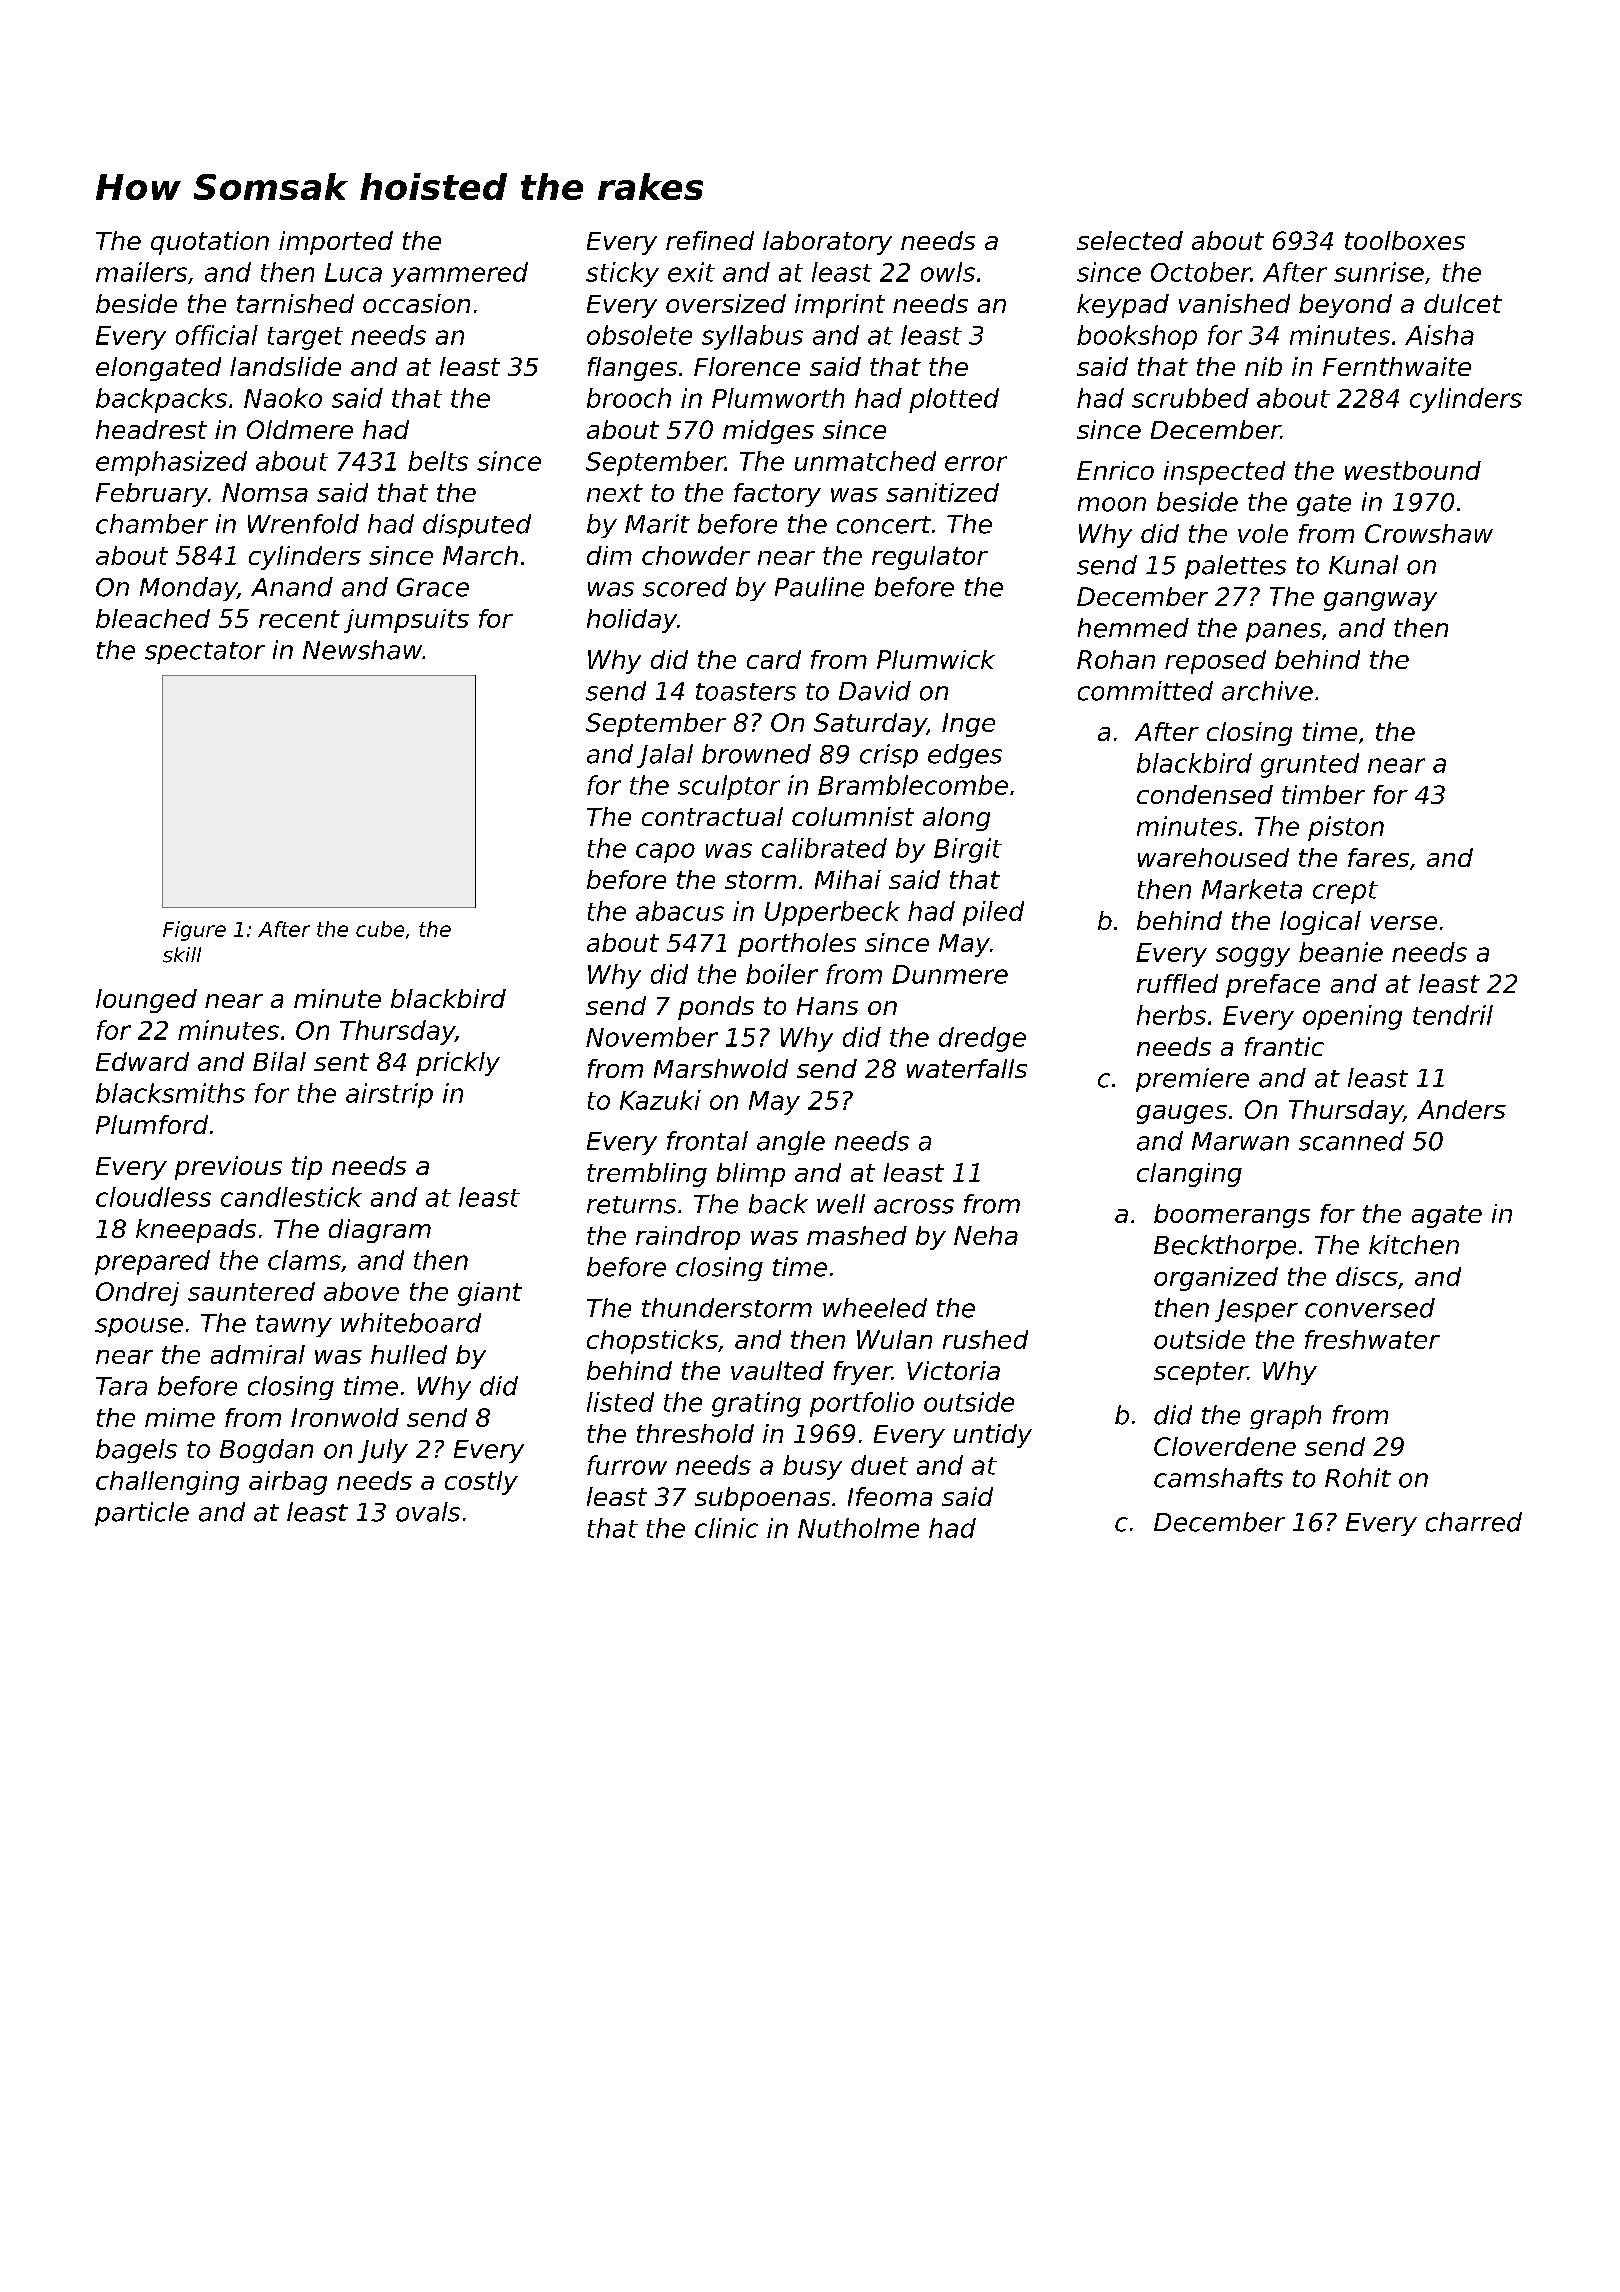 The height and width of the screenshot is (2292, 1620). I want to click on refined, so click(710, 240).
